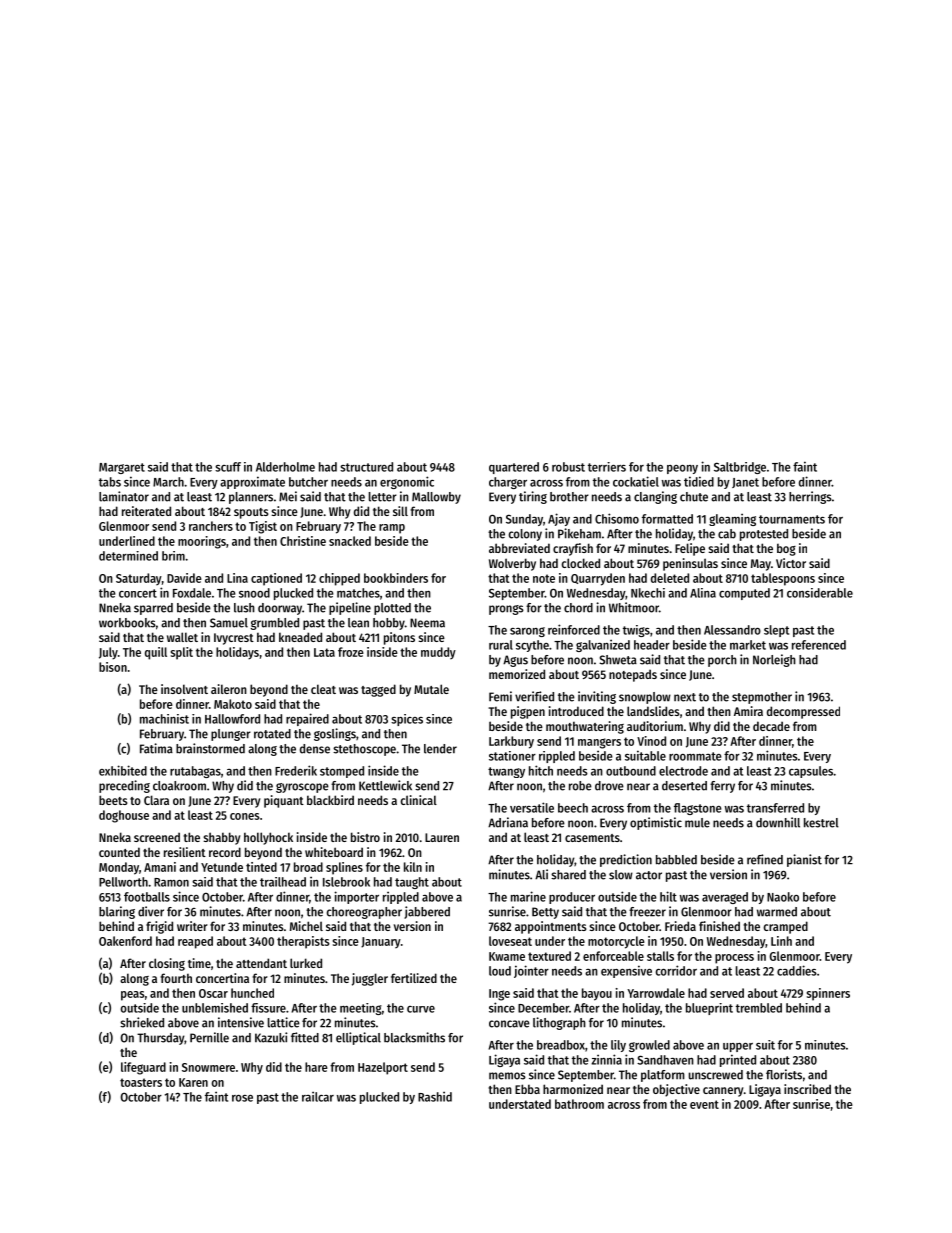  I want to click on Christine, so click(303, 541).
